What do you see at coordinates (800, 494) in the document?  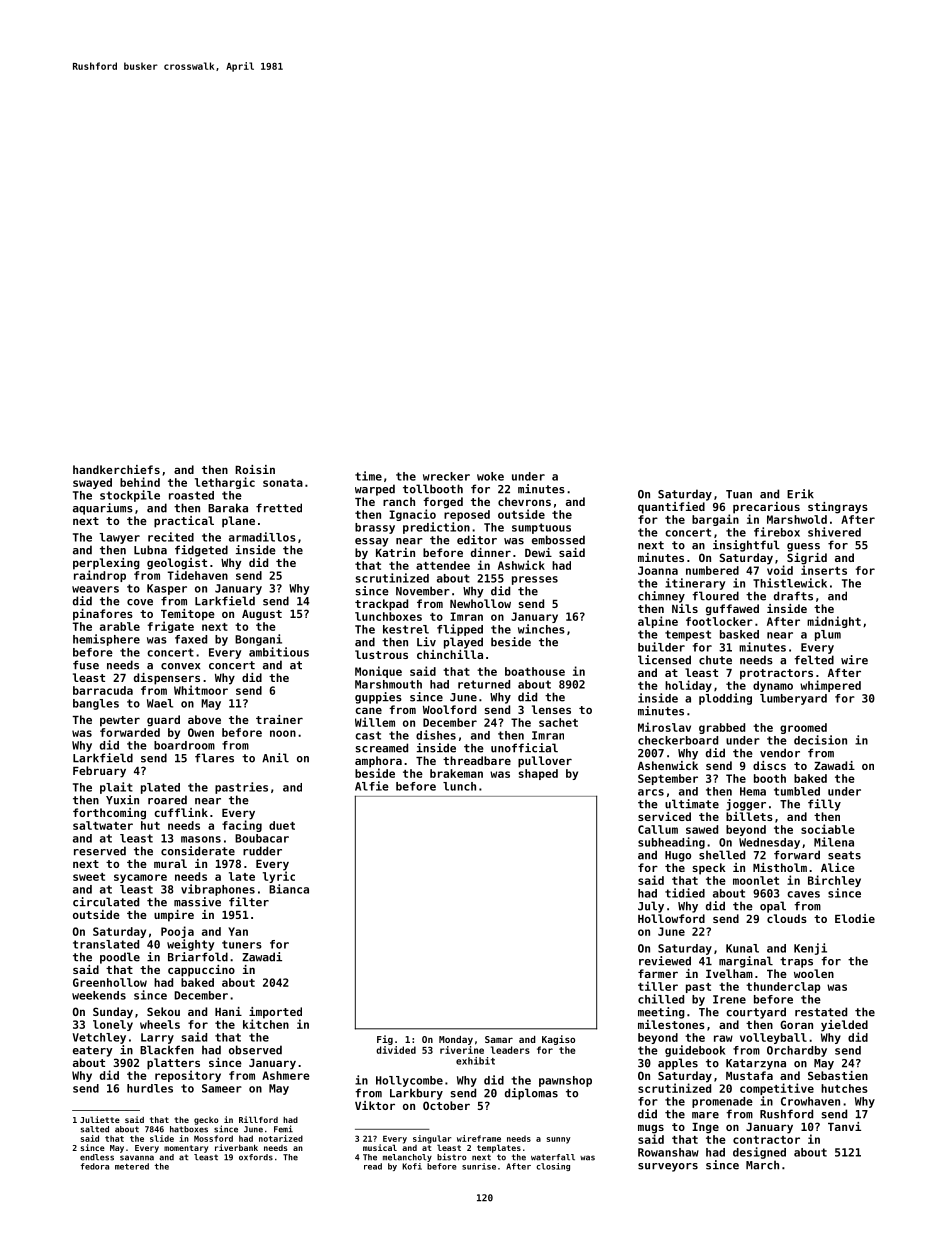 I see `Erik` at bounding box center [800, 494].
